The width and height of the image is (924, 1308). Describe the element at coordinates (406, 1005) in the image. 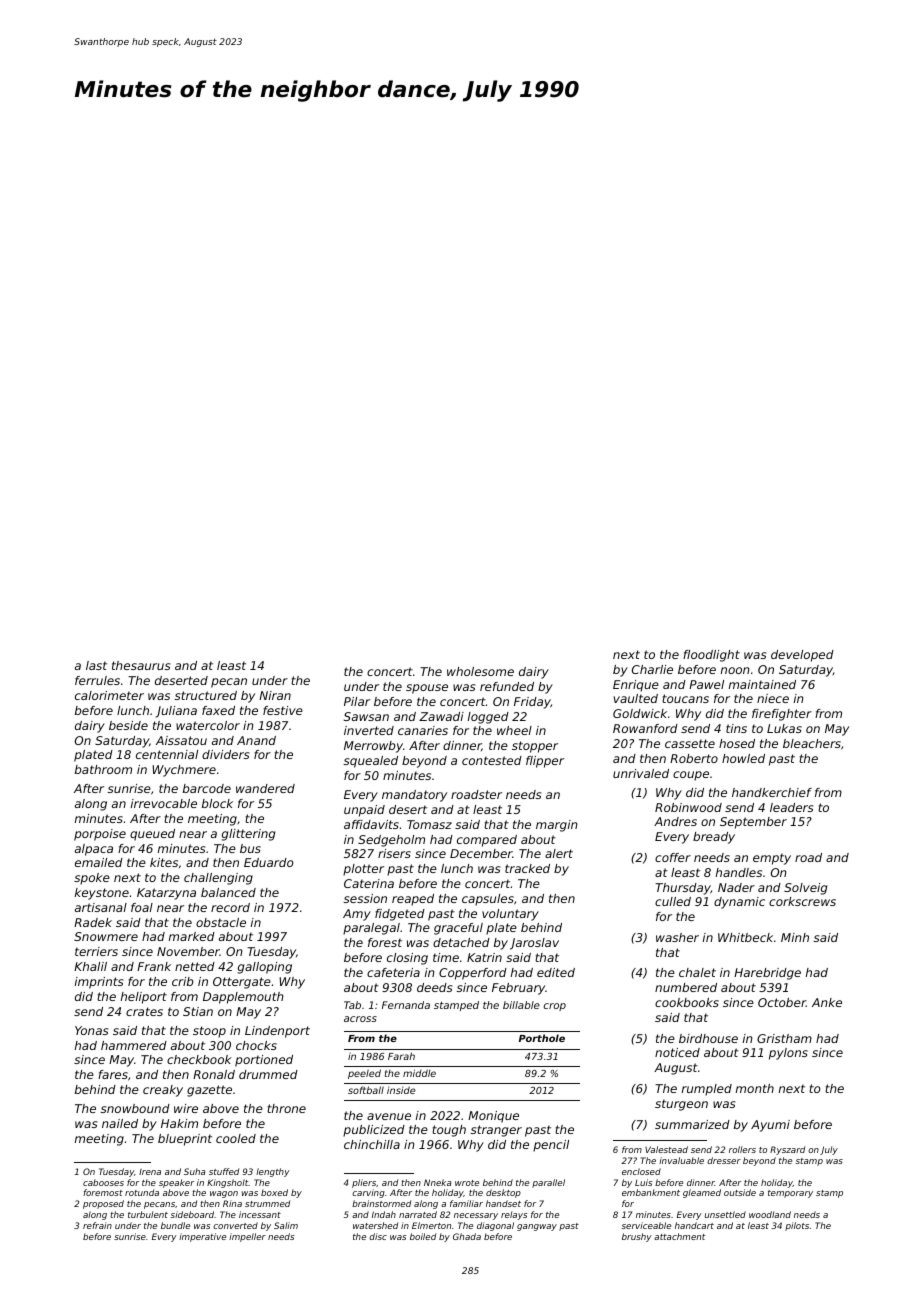

I see `Fernanda` at that location.
